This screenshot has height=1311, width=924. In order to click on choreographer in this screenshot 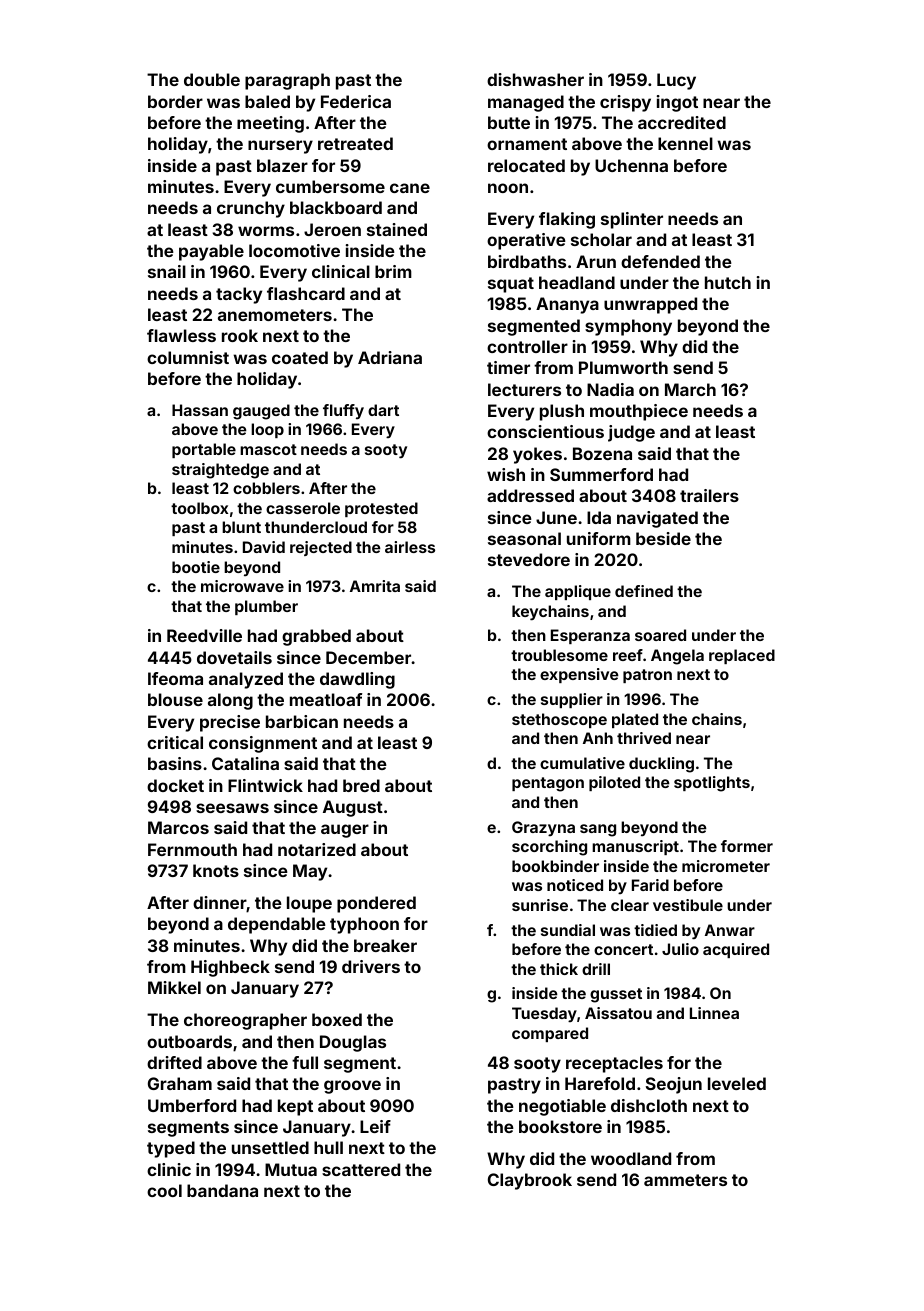, I will do `click(245, 1021)`.
